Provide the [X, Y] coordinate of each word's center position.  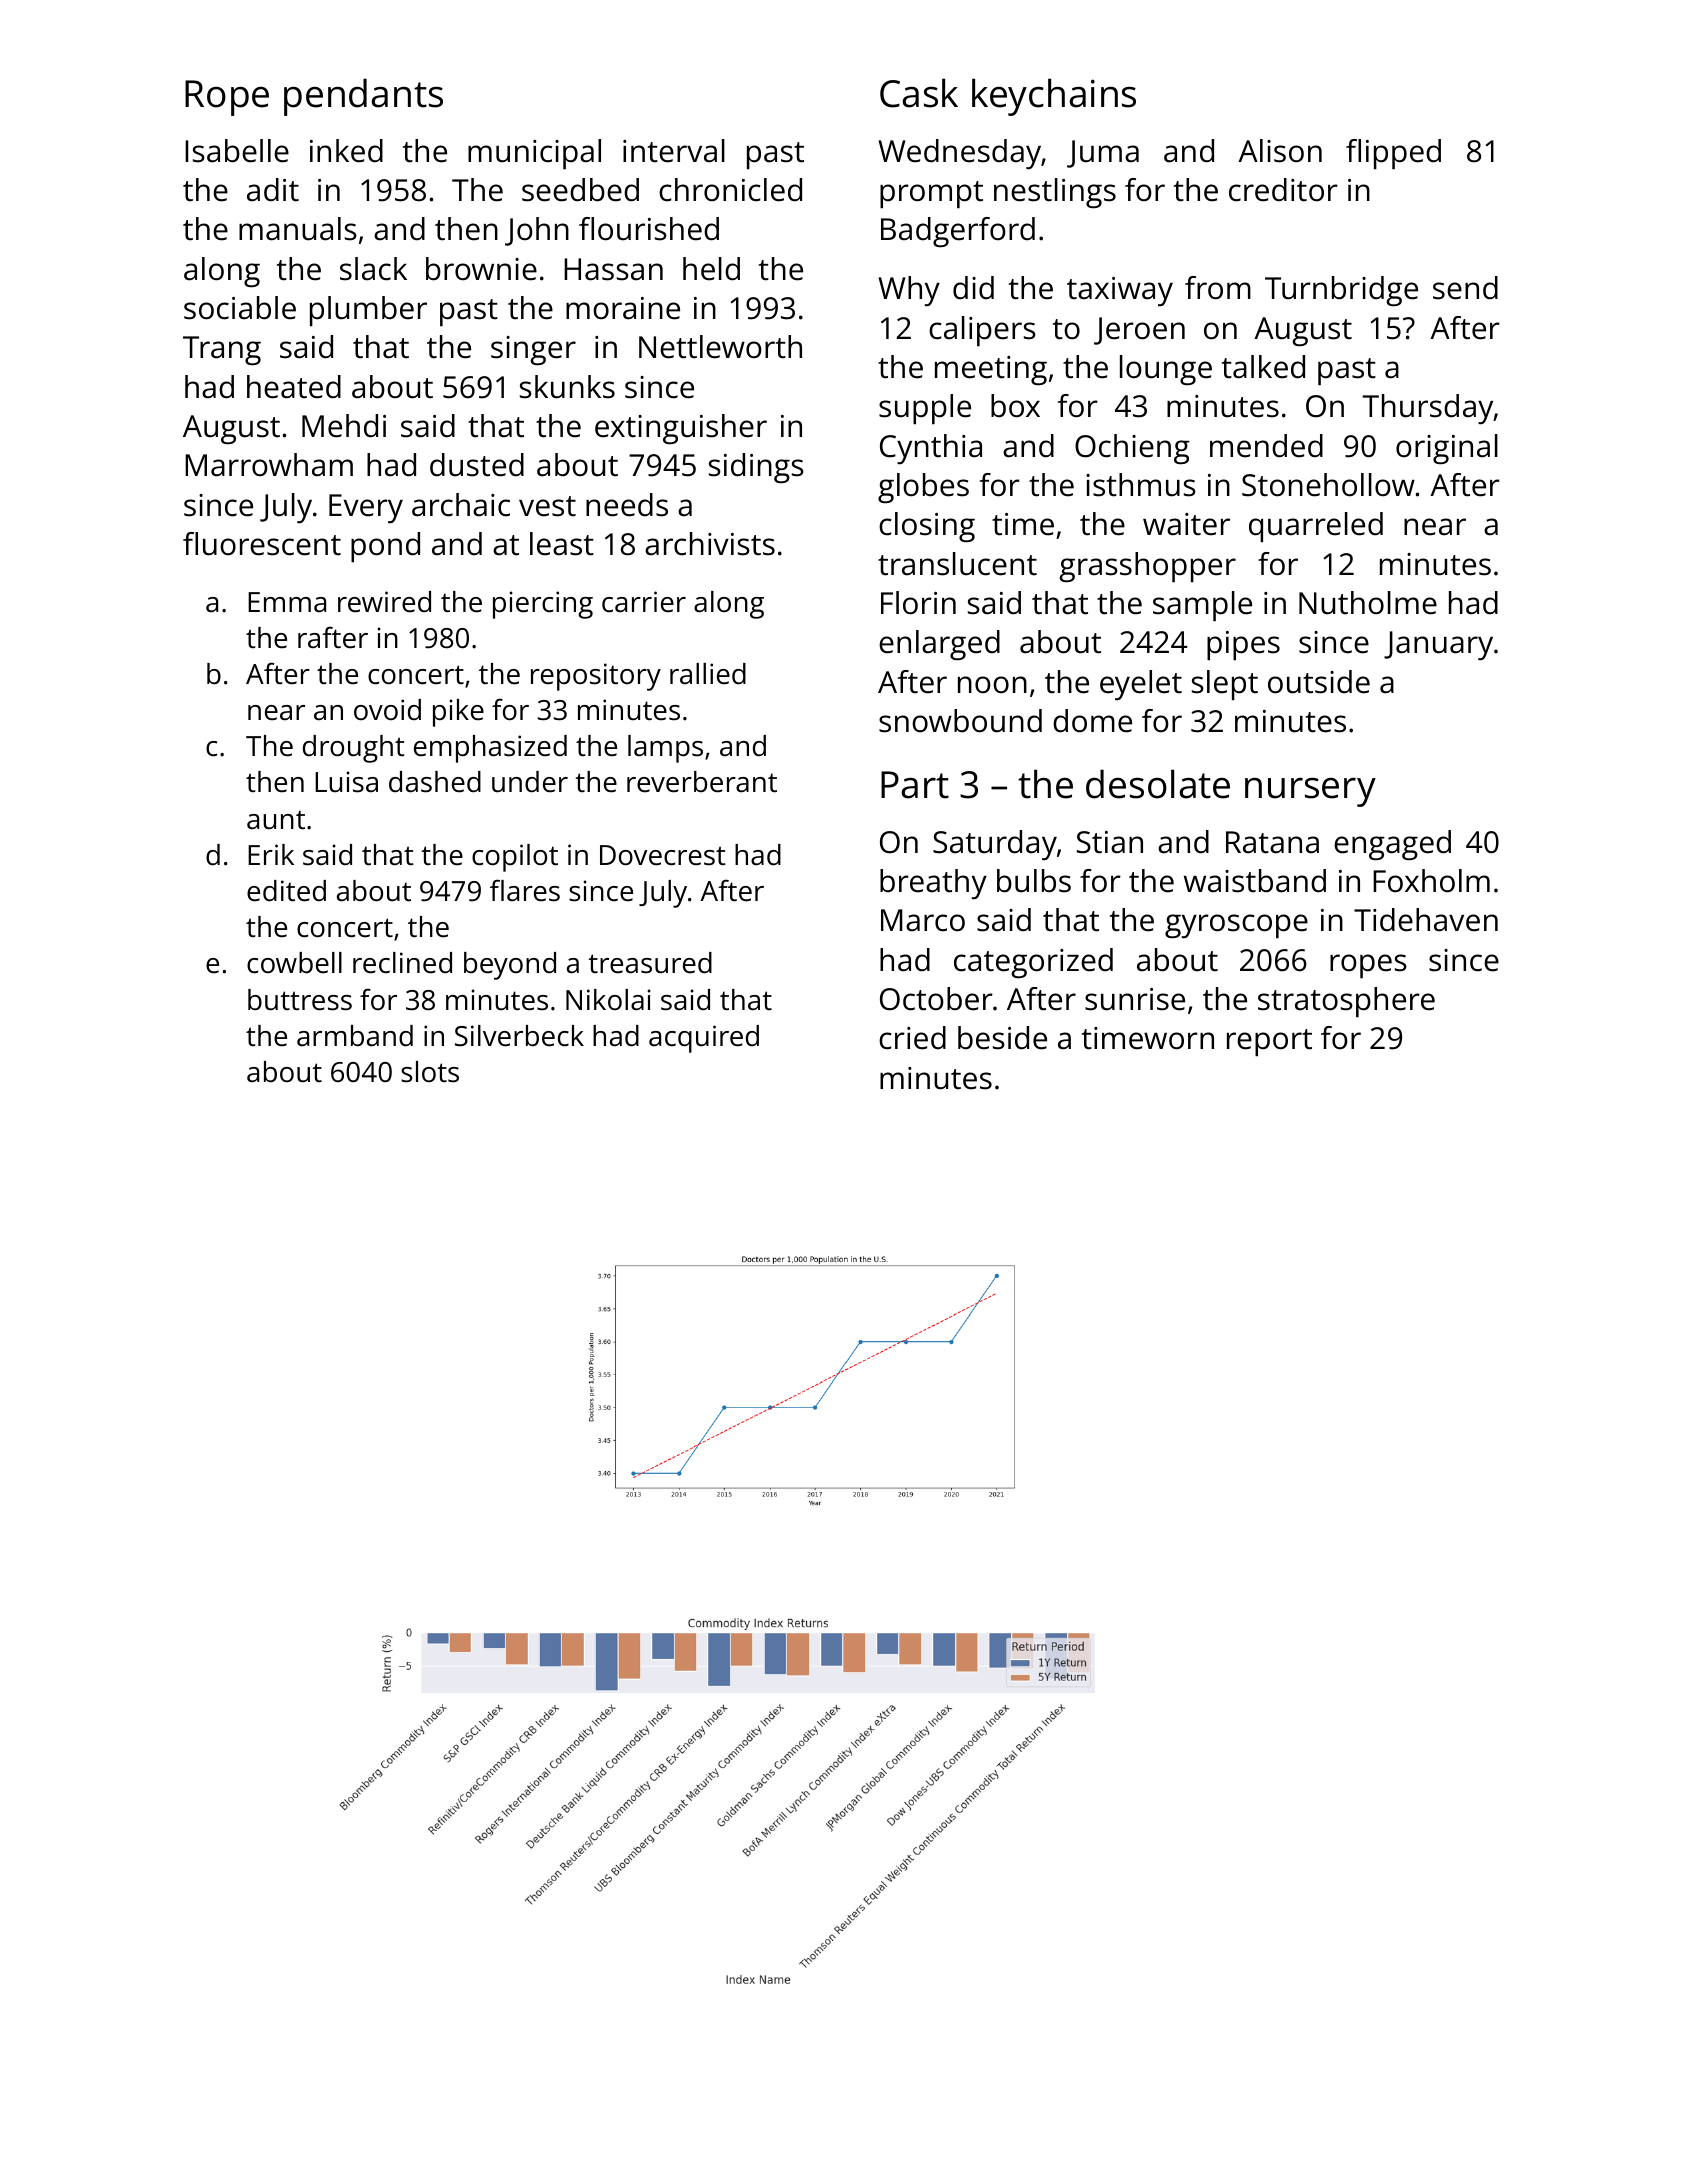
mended [1266, 446]
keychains [1054, 97]
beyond [510, 966]
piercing [543, 605]
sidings [756, 468]
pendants [363, 97]
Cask [919, 93]
